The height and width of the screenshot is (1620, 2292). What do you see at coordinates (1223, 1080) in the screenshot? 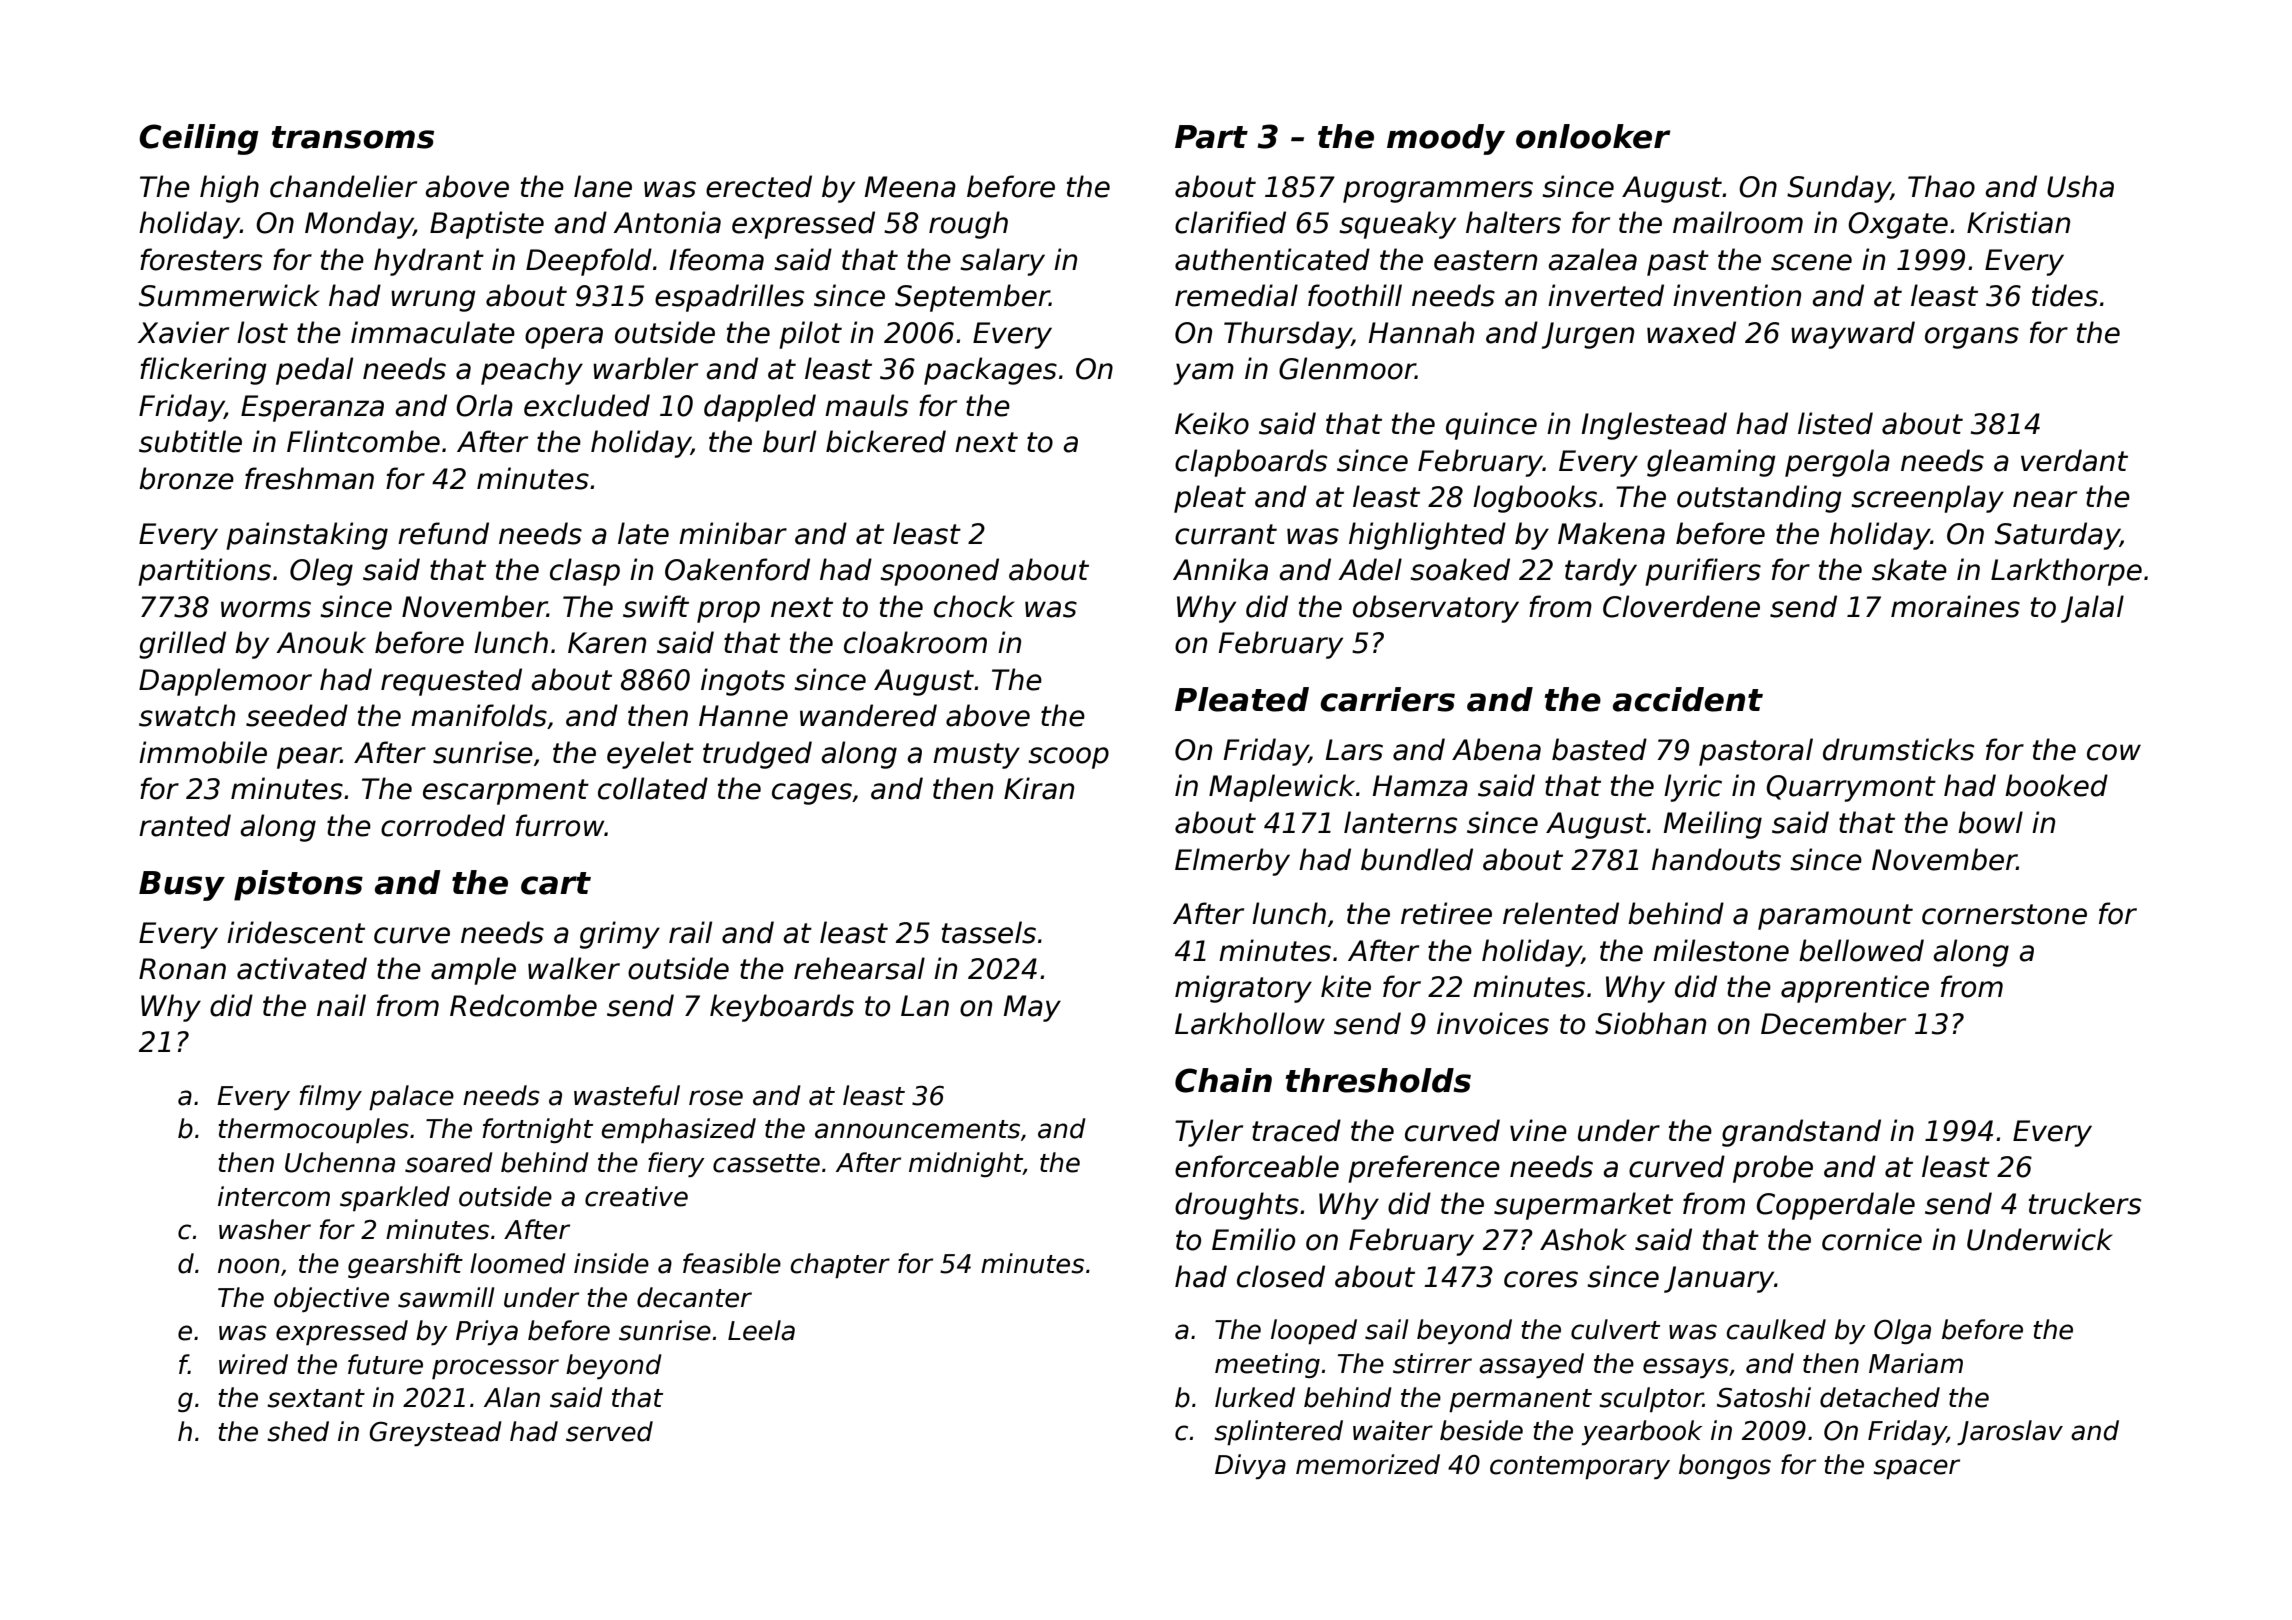
I see `Chain` at bounding box center [1223, 1080].
